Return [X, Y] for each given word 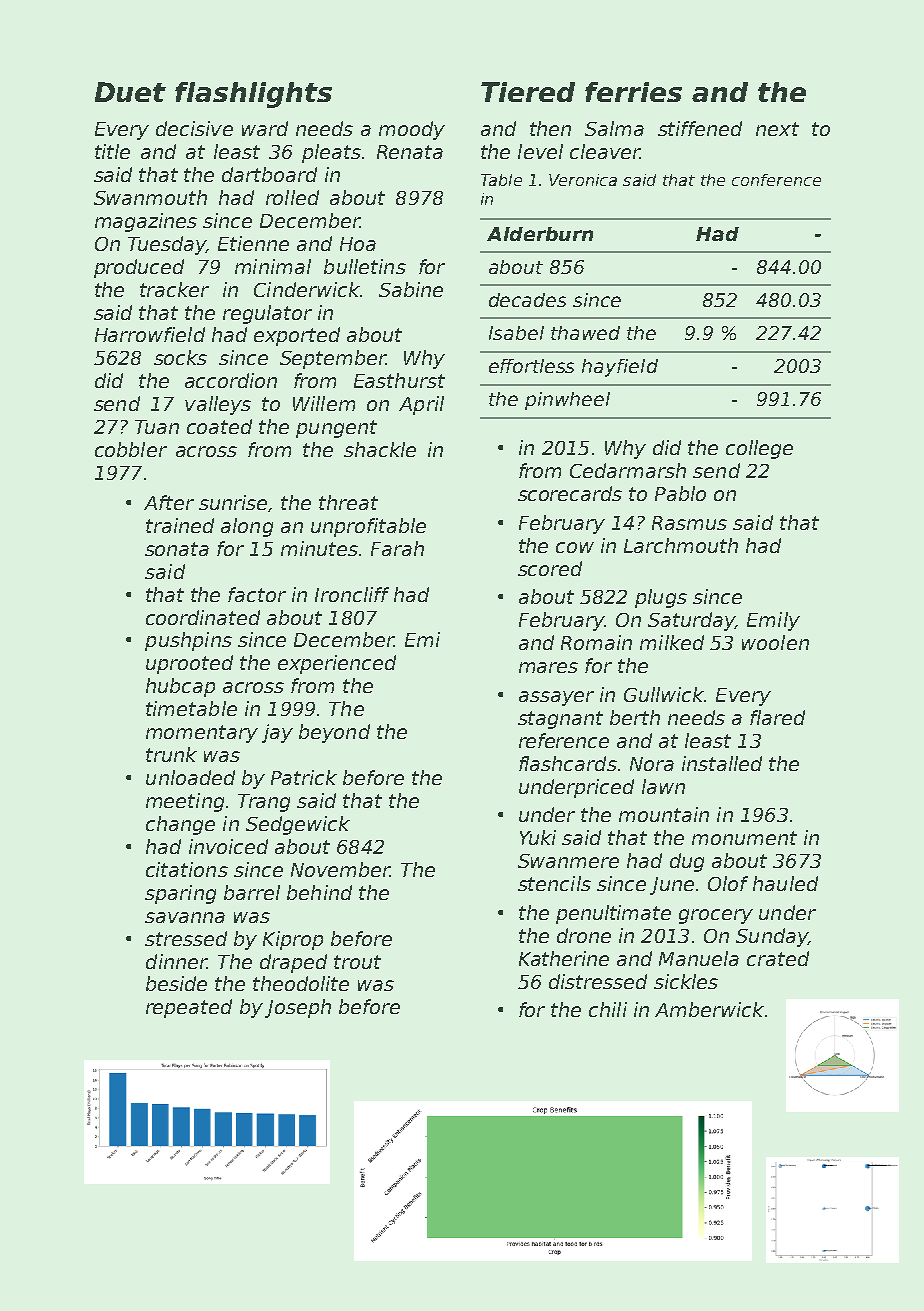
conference [776, 180]
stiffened [700, 128]
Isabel [516, 333]
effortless [531, 366]
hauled [785, 883]
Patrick [304, 777]
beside [176, 983]
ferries [633, 92]
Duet [130, 92]
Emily [773, 621]
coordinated [203, 617]
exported [297, 336]
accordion [231, 380]
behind [319, 892]
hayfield [620, 368]
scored [550, 568]
